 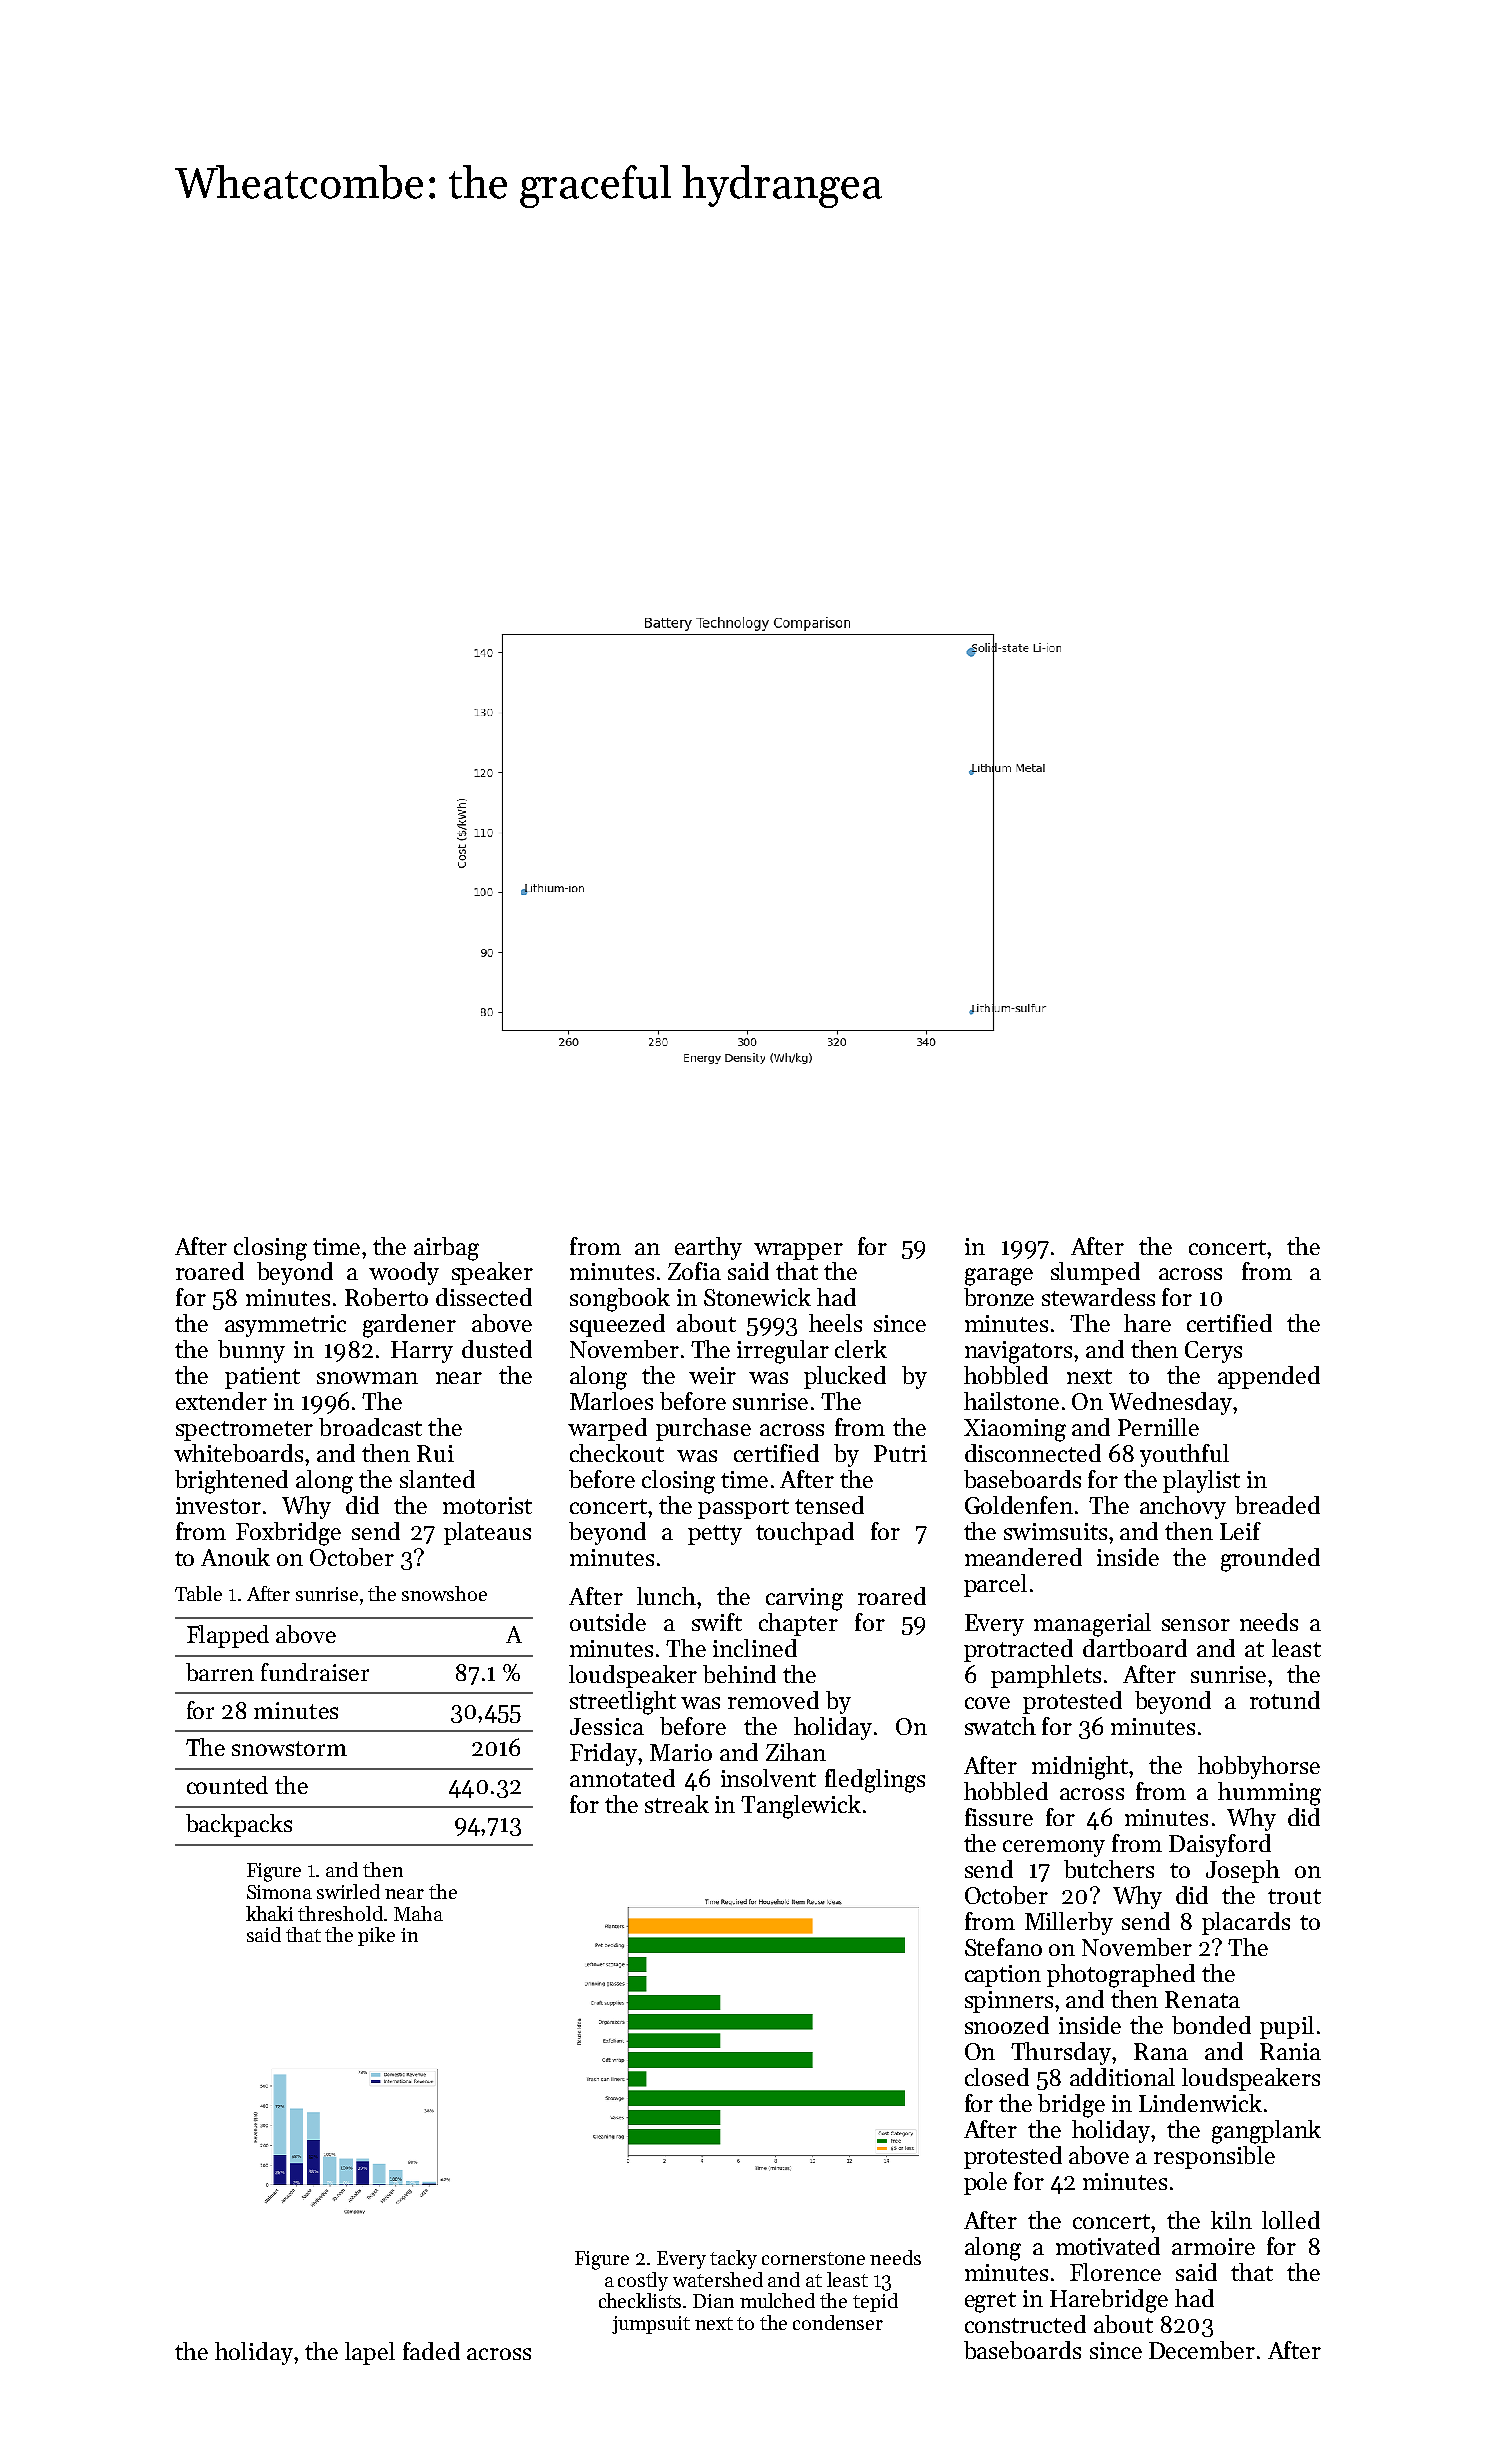 What do you see at coordinates (997, 2077) in the screenshot?
I see `closed` at bounding box center [997, 2077].
